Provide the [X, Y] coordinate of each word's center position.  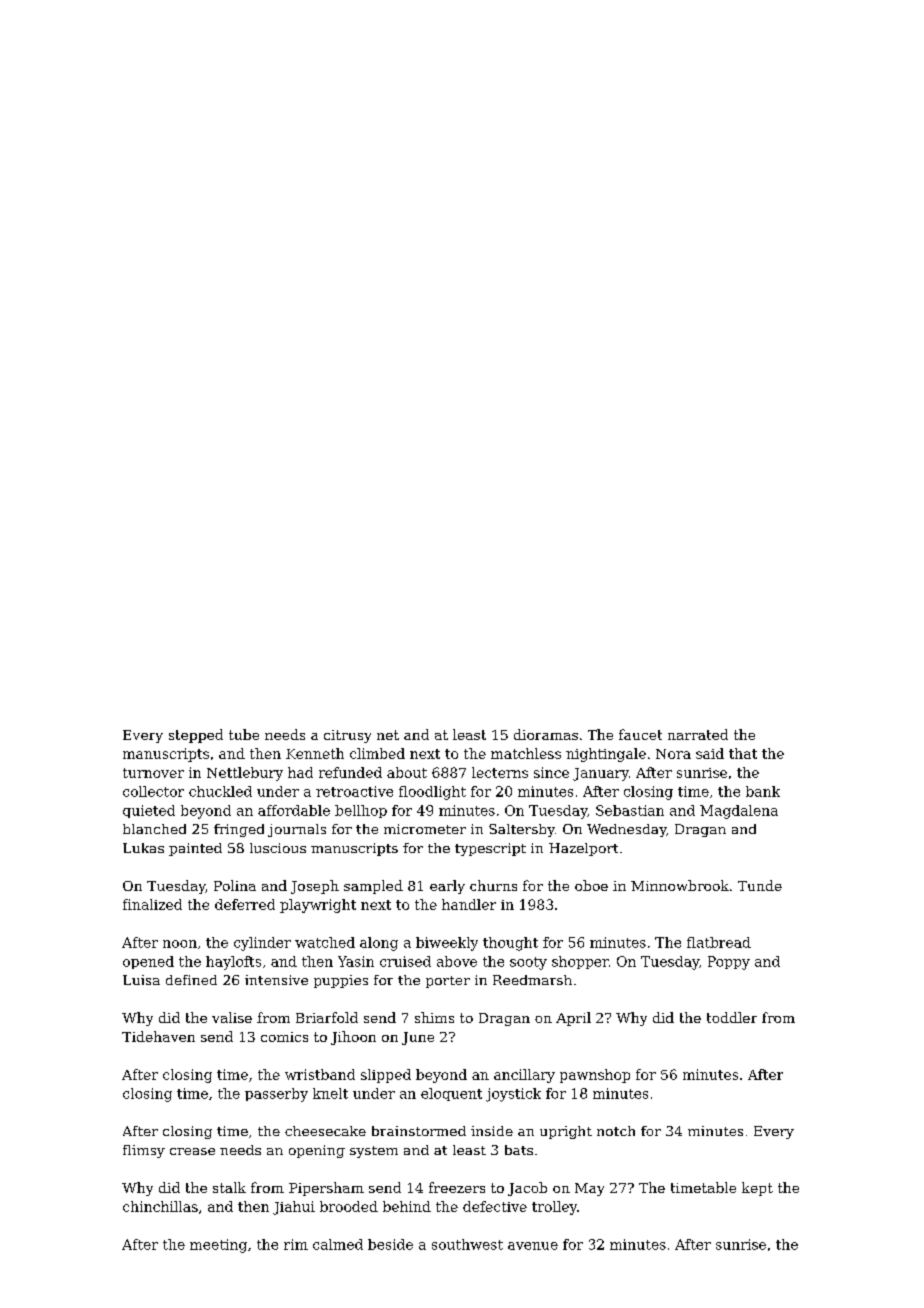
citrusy [347, 736]
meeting [218, 1246]
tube [244, 734]
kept [757, 1189]
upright [566, 1132]
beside [390, 1244]
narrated [698, 734]
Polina [235, 885]
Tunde [760, 885]
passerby [276, 1095]
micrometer [425, 829]
